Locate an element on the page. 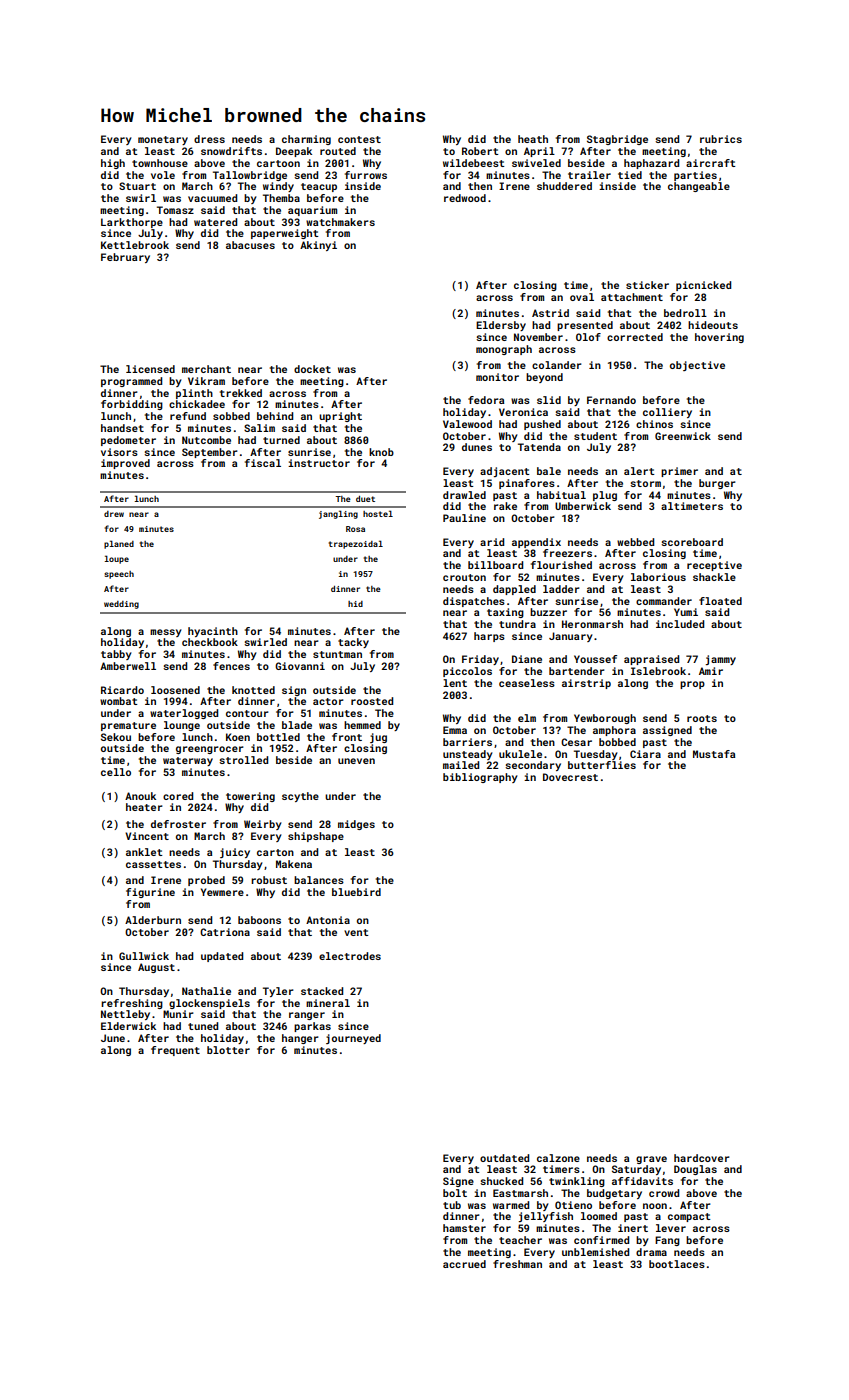  Dovecrest is located at coordinates (570, 777).
